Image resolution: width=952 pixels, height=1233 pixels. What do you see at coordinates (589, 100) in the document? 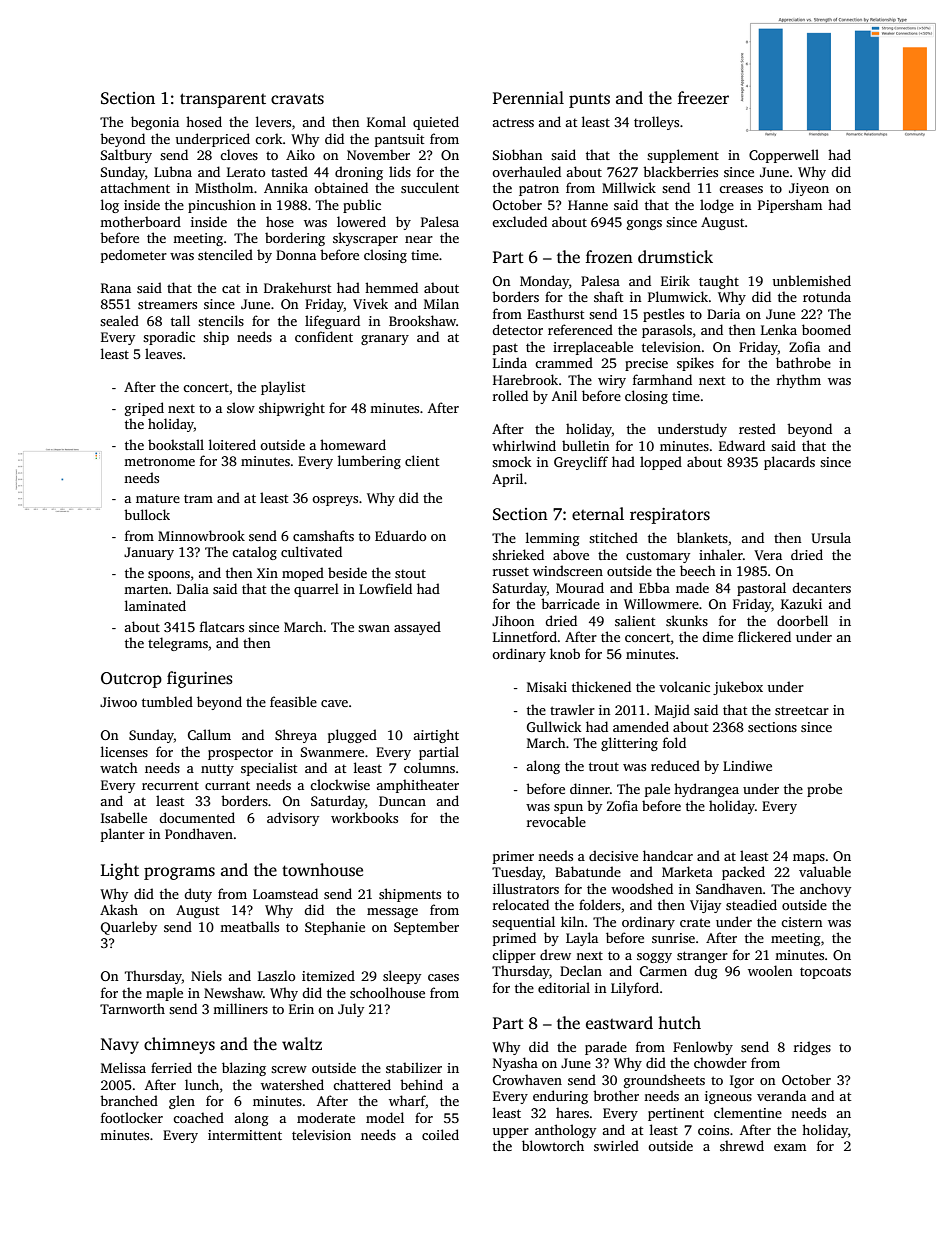
I see `punts` at bounding box center [589, 100].
